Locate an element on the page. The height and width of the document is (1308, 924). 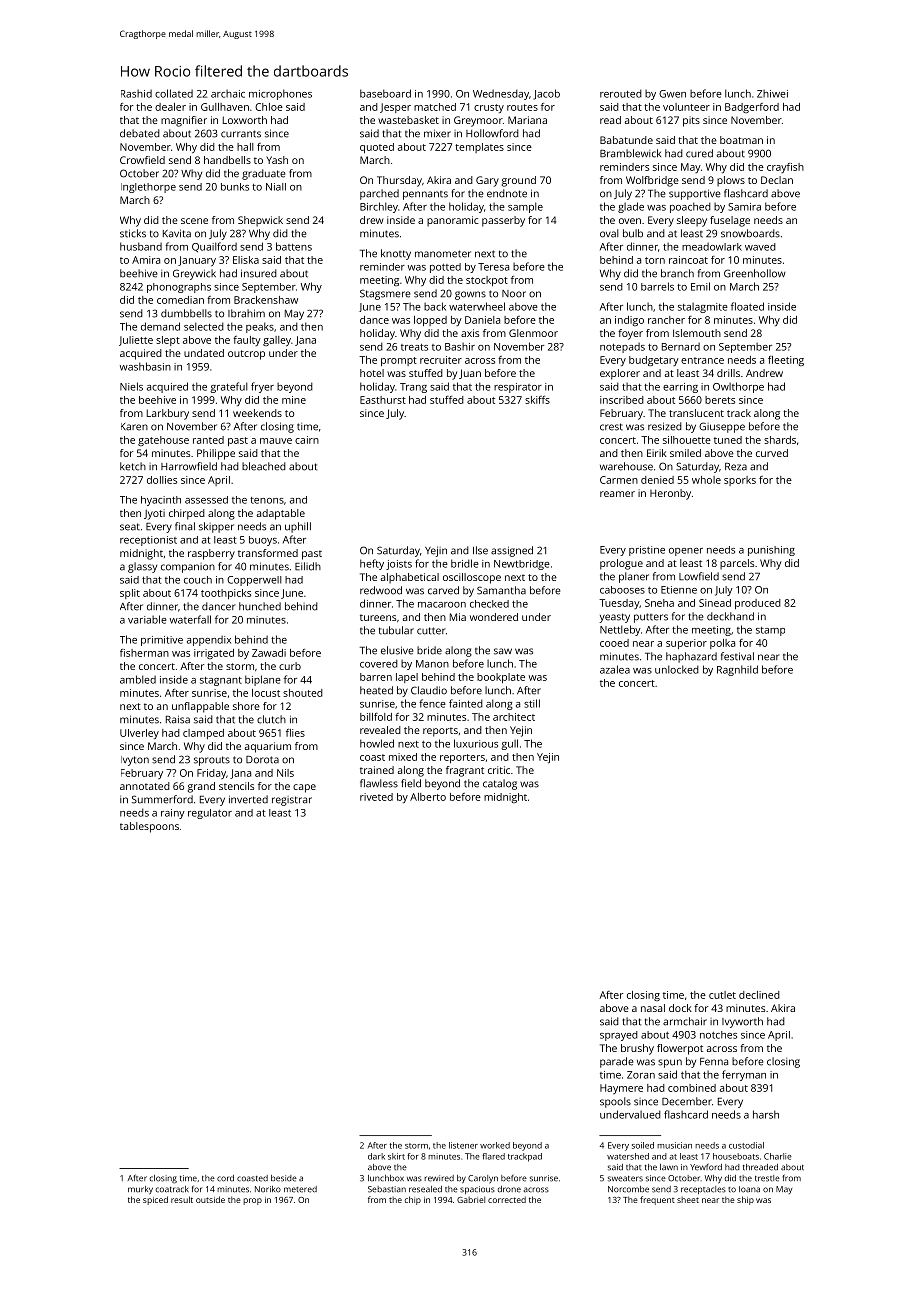
Noor is located at coordinates (514, 294).
